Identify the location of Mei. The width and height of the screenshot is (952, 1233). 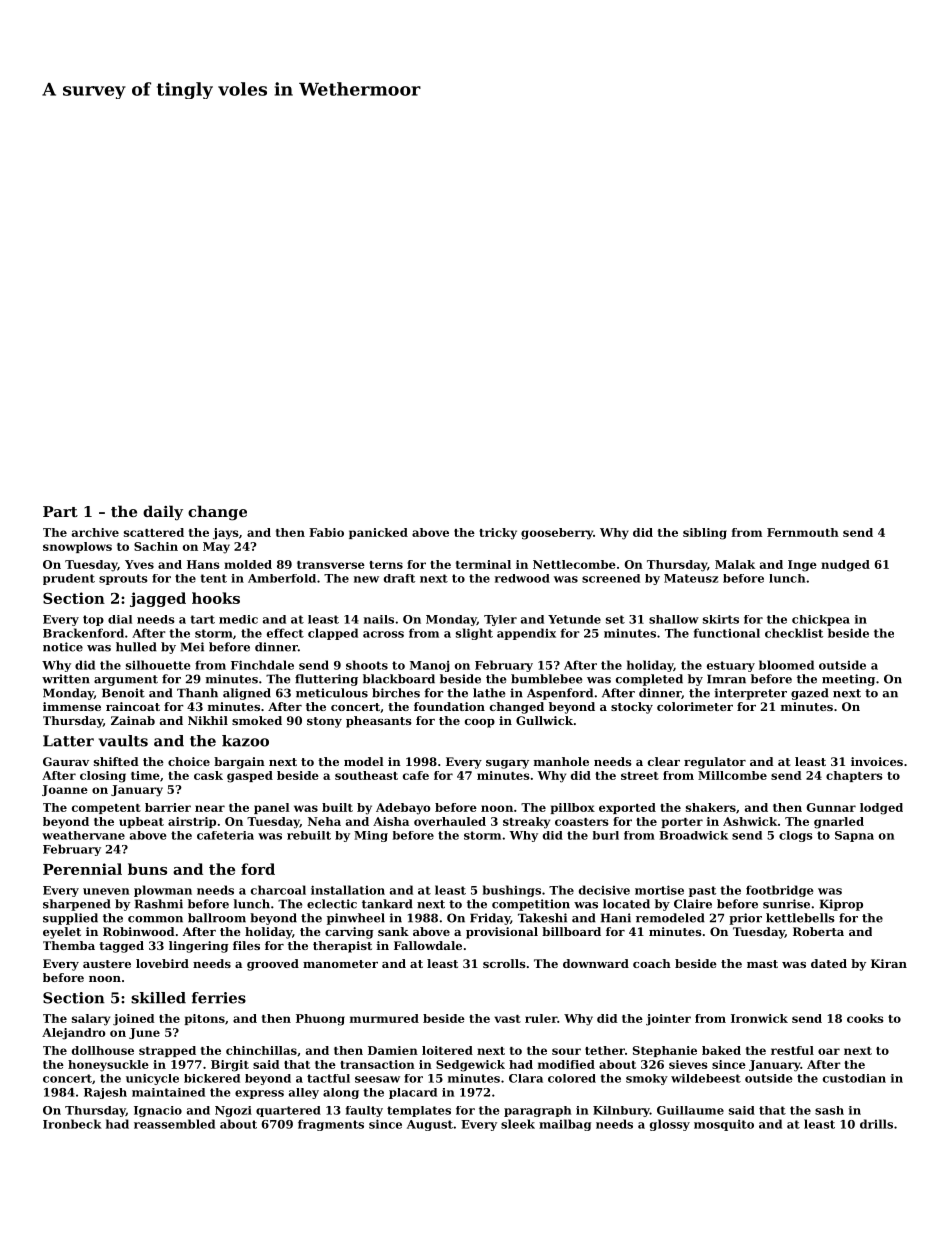
(192, 647).
